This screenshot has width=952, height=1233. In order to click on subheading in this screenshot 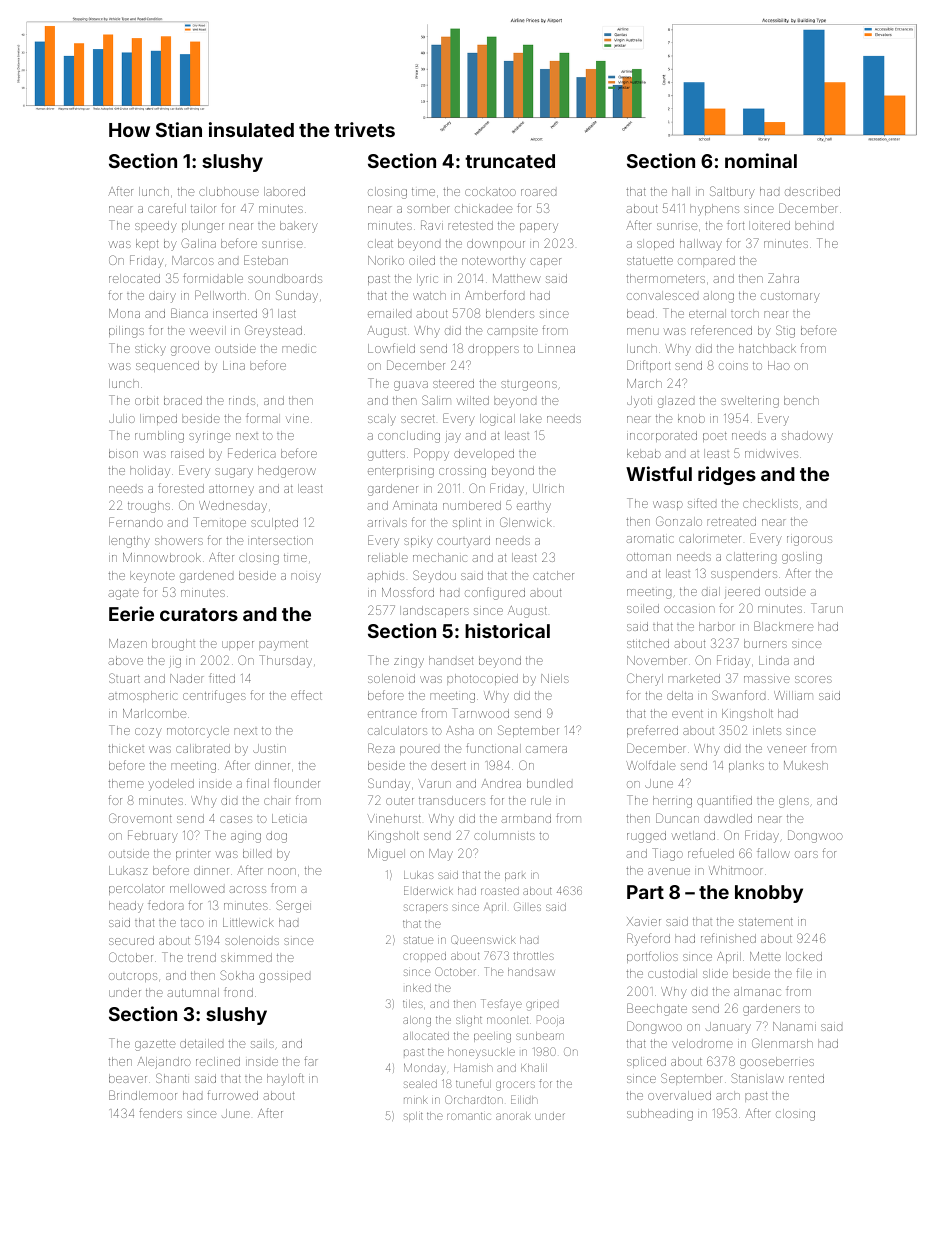, I will do `click(660, 1115)`.
